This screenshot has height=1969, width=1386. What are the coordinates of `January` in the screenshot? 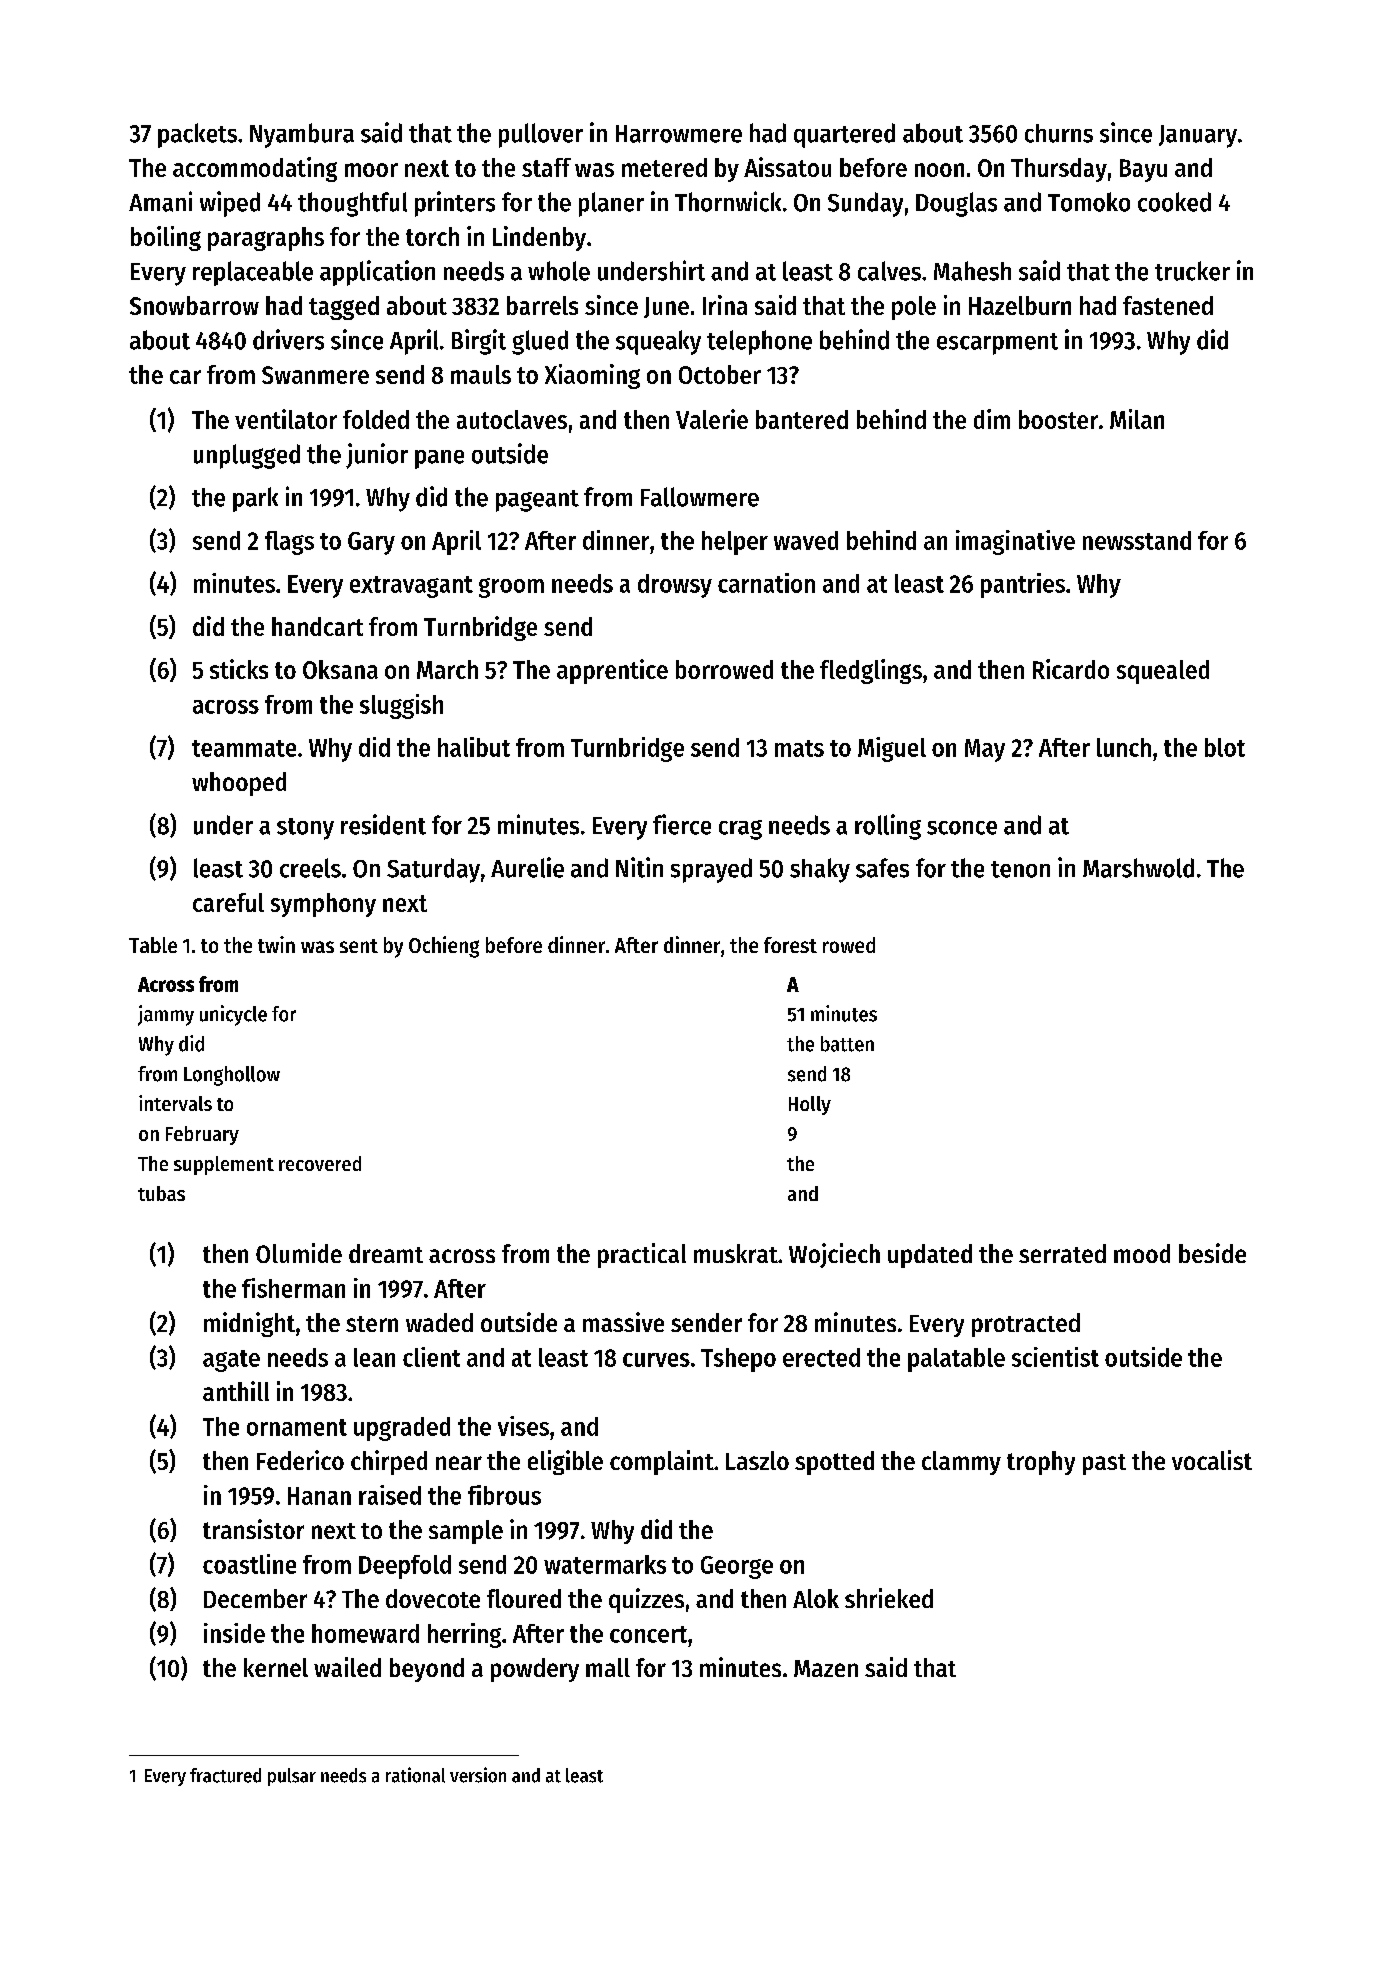 It's located at (1198, 136).
